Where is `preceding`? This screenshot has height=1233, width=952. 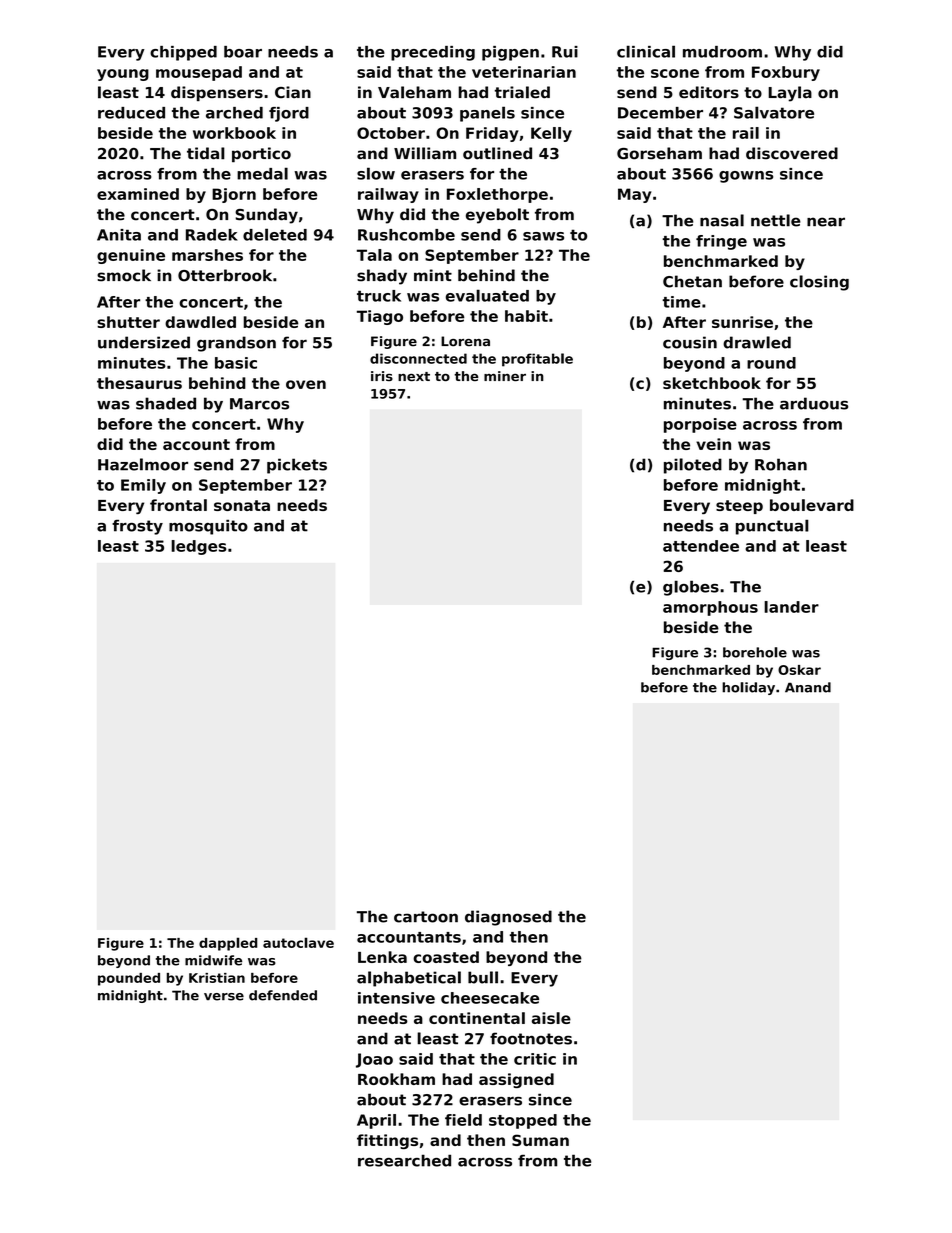 preceding is located at coordinates (433, 53).
